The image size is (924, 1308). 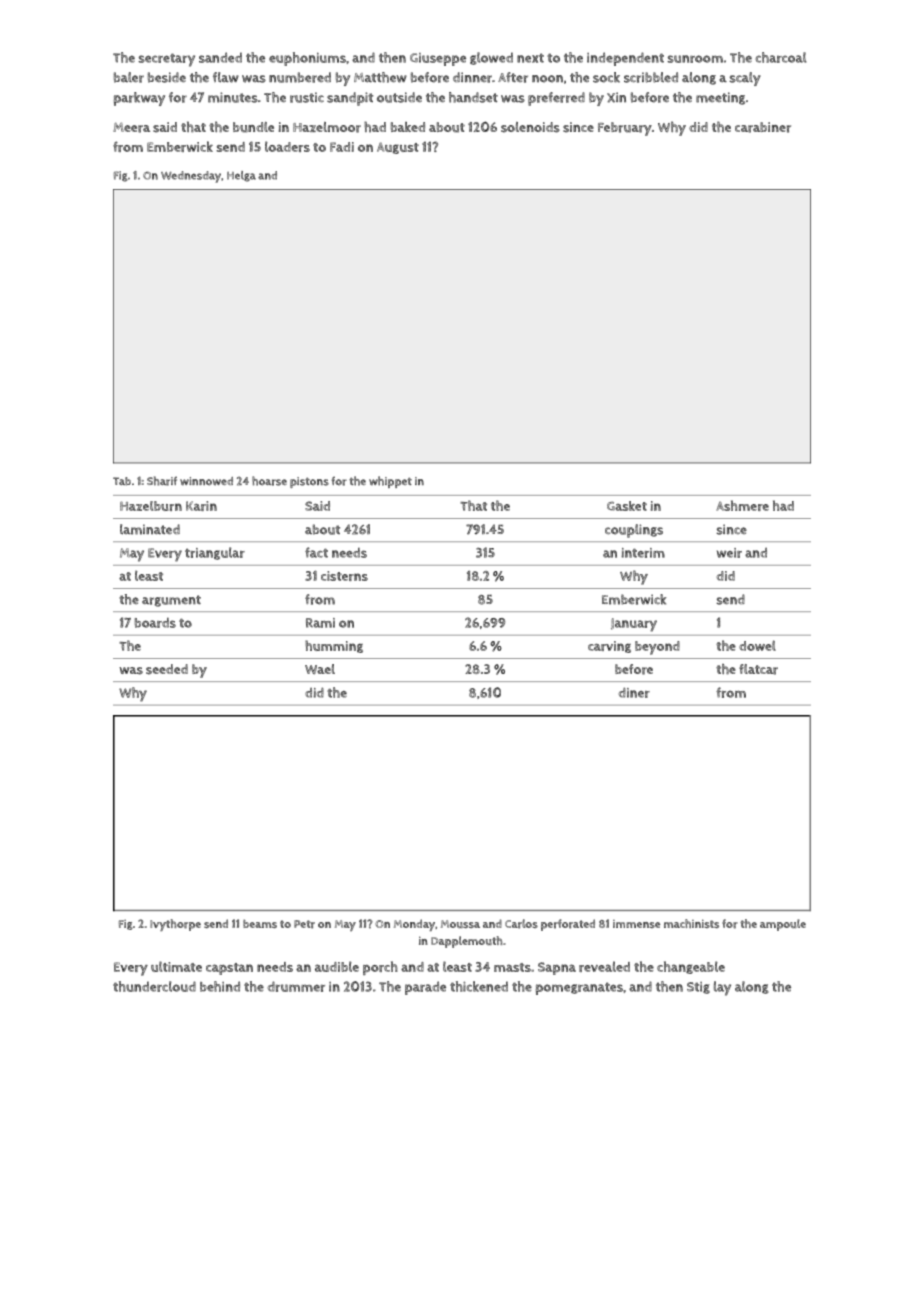 I want to click on sunroom, so click(x=695, y=59).
